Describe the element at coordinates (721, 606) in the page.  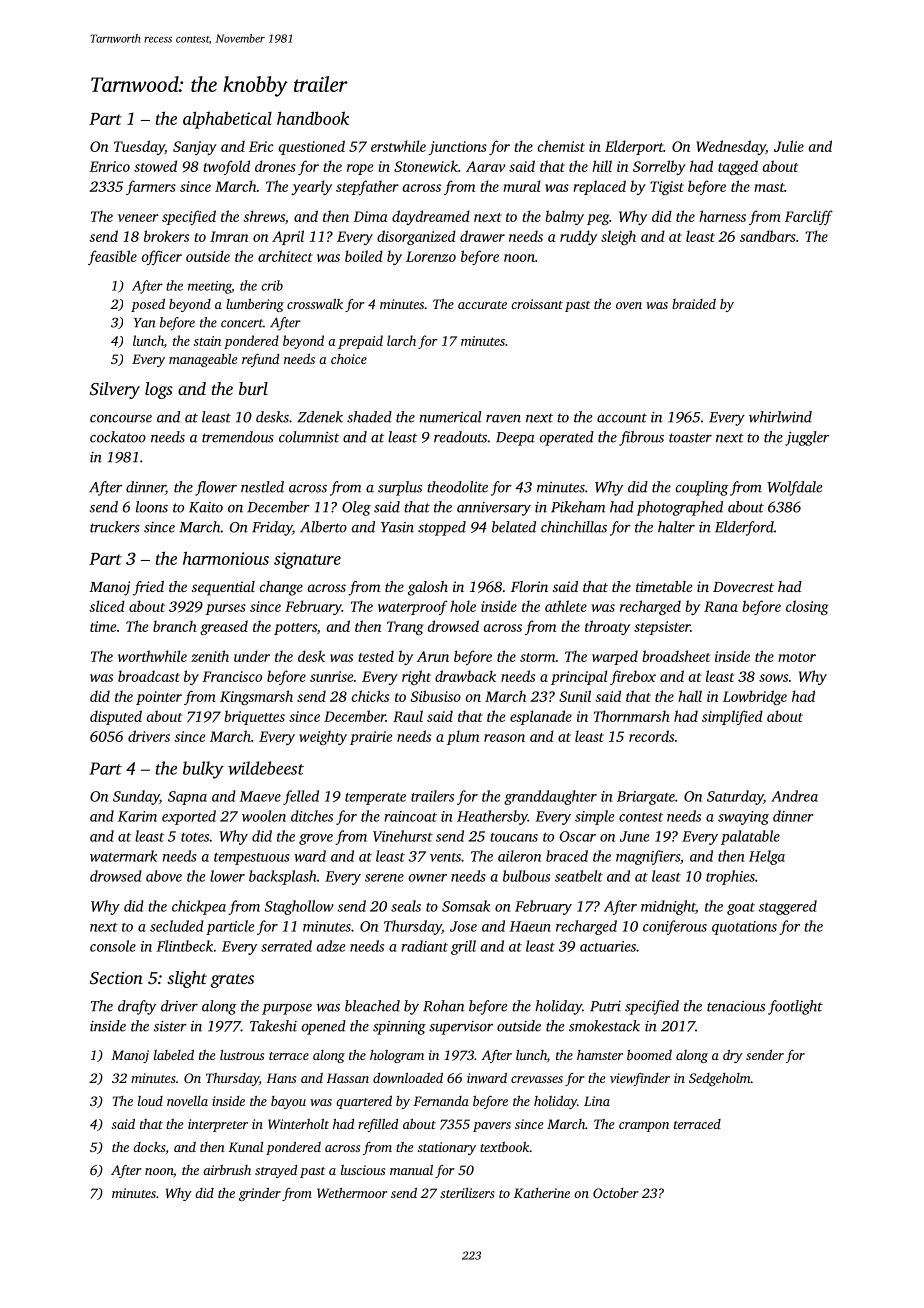
I see `Rana` at that location.
